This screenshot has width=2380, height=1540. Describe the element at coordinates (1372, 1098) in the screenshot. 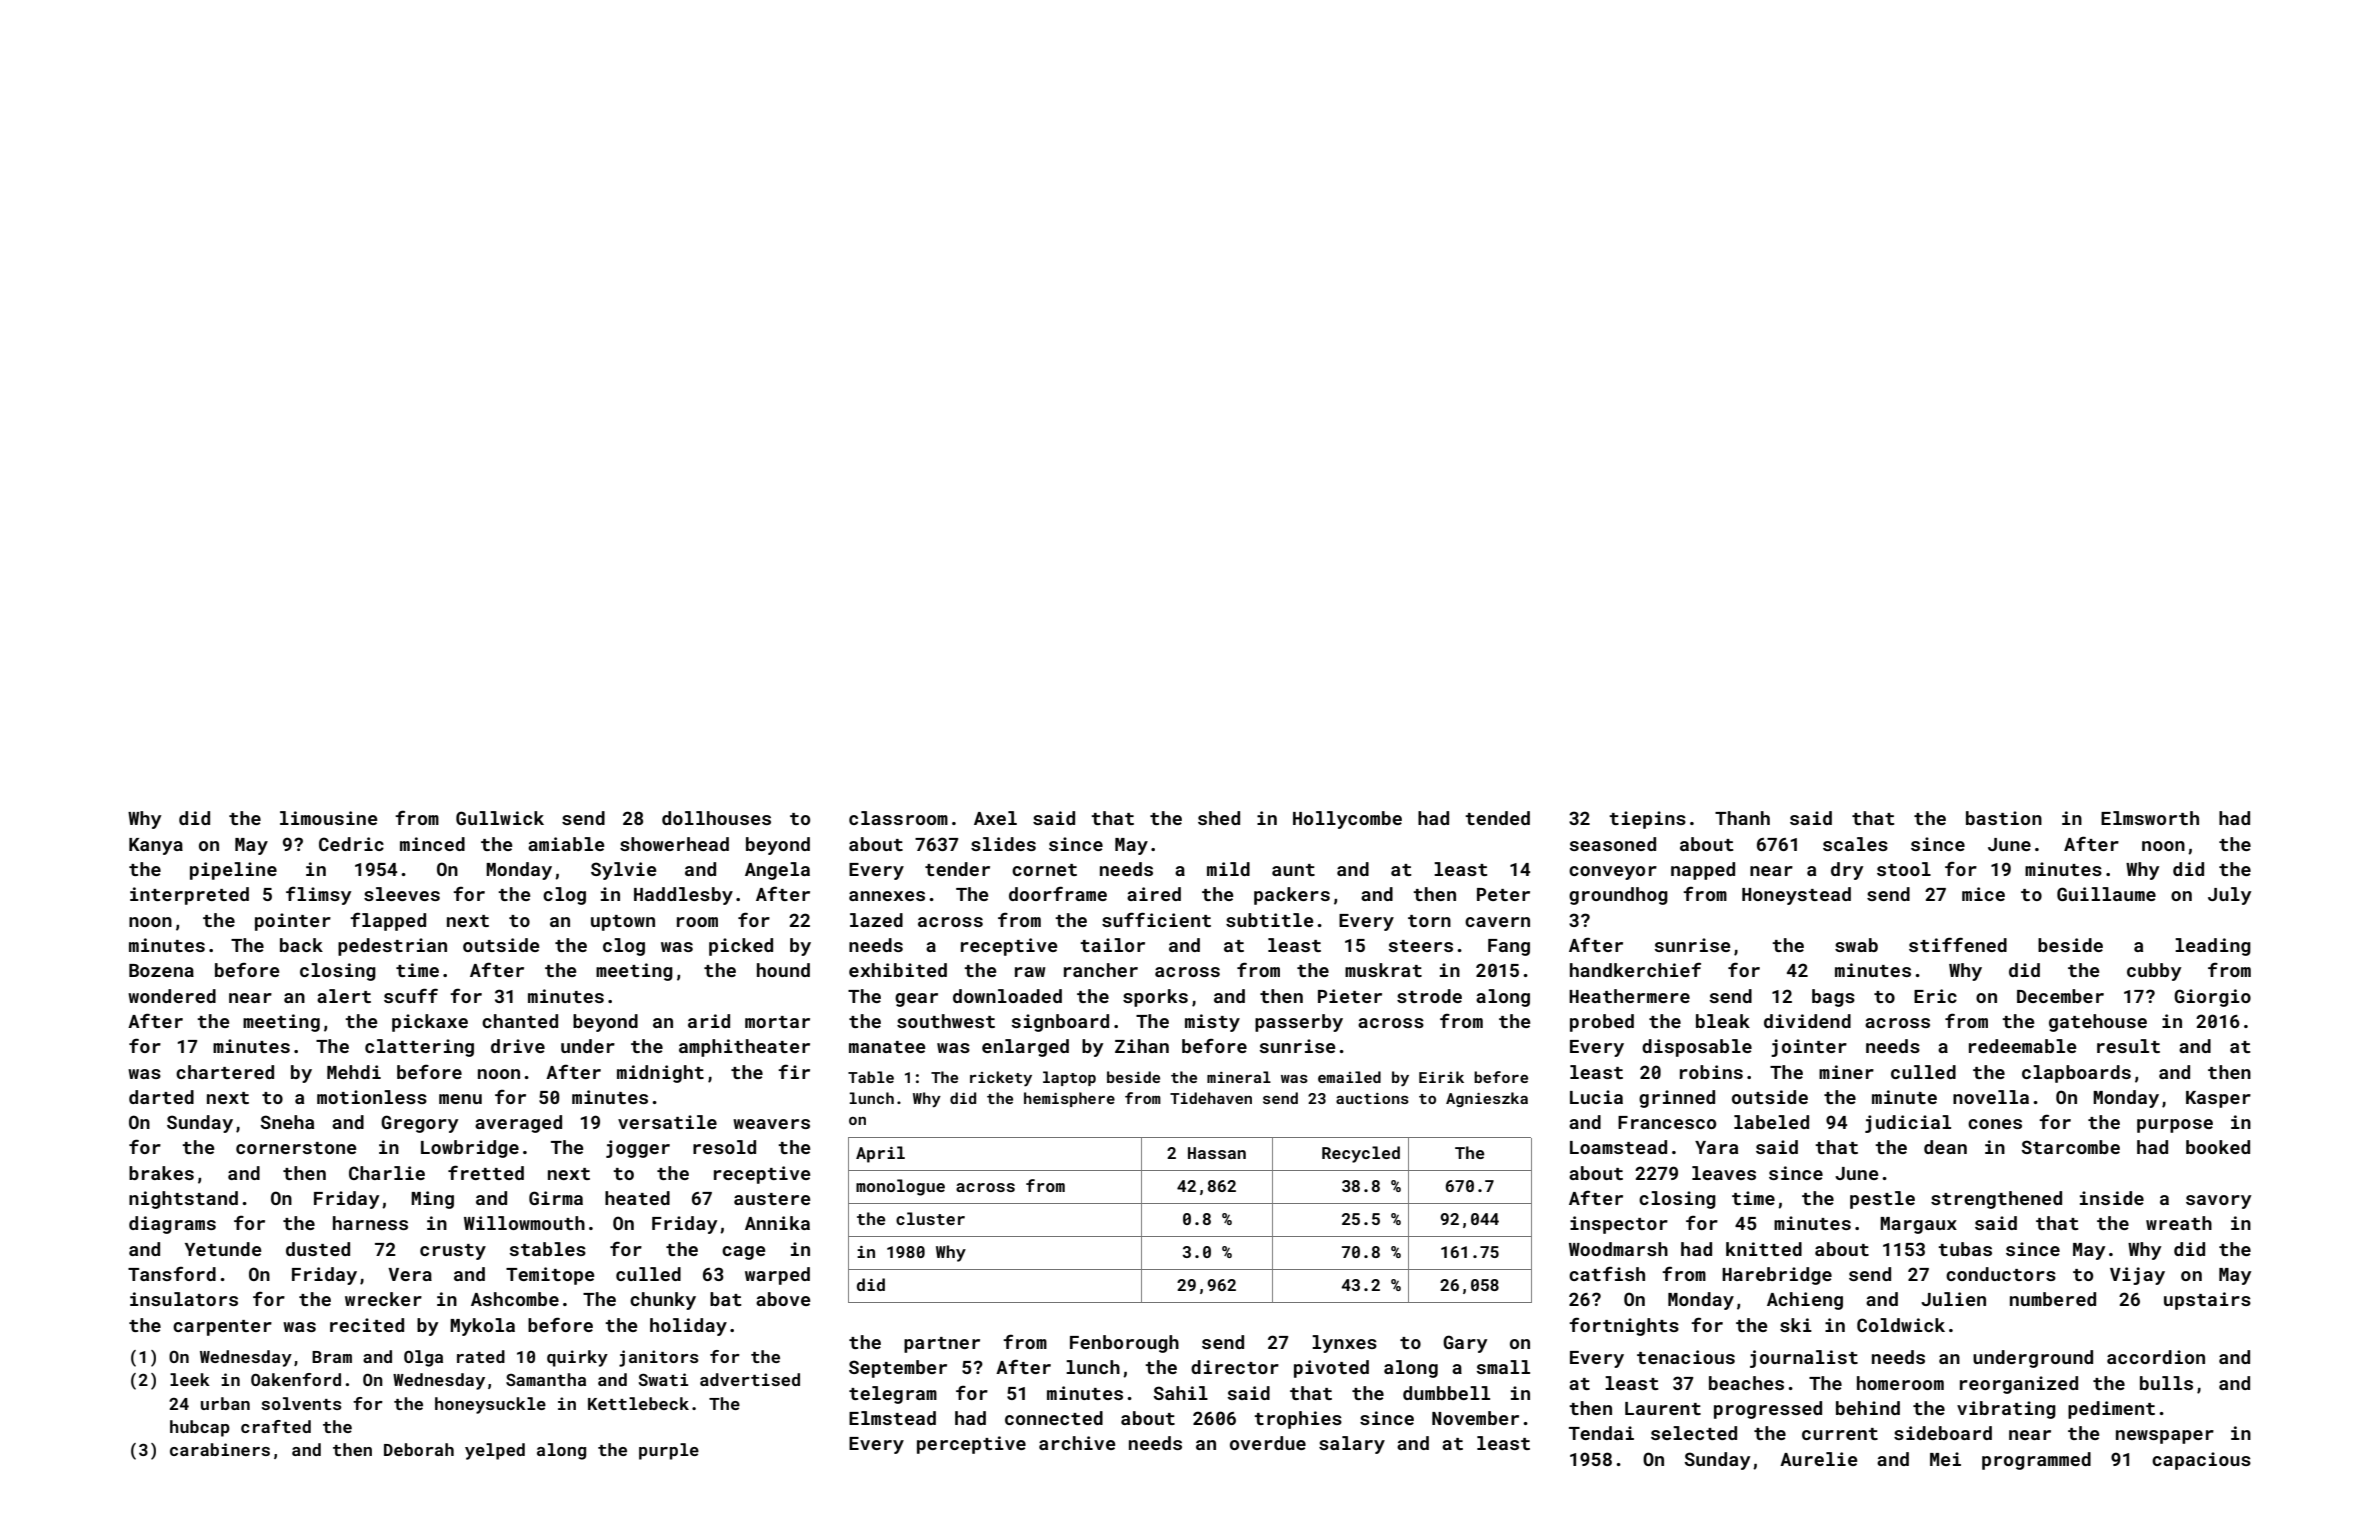

I see `auctions` at that location.
